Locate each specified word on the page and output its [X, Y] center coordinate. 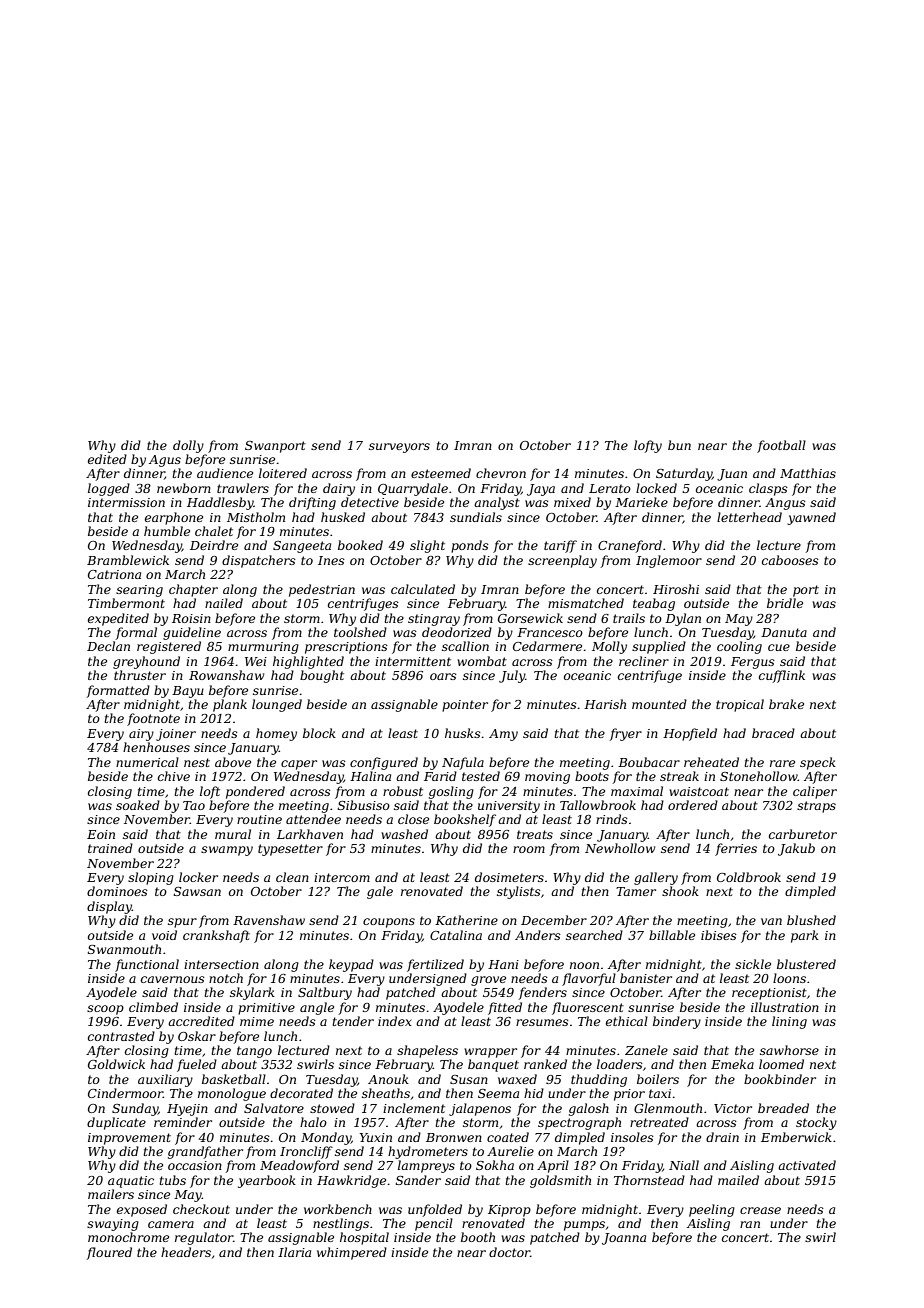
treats [535, 834]
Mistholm [256, 517]
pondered [255, 792]
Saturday [684, 474]
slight [427, 546]
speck [818, 763]
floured [109, 1253]
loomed [781, 1064]
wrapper [490, 1053]
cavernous [173, 979]
